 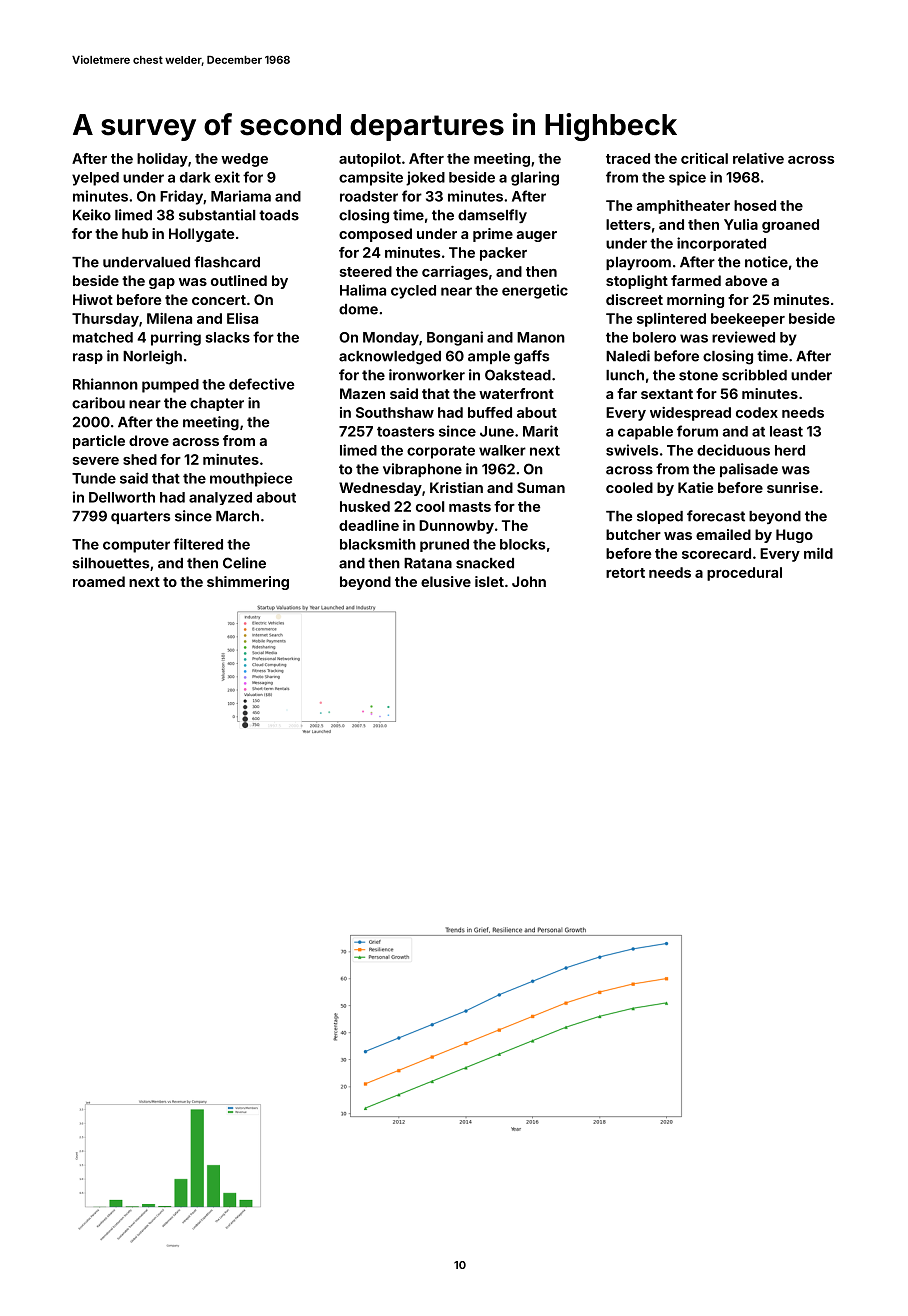 I want to click on walker, so click(x=502, y=450).
